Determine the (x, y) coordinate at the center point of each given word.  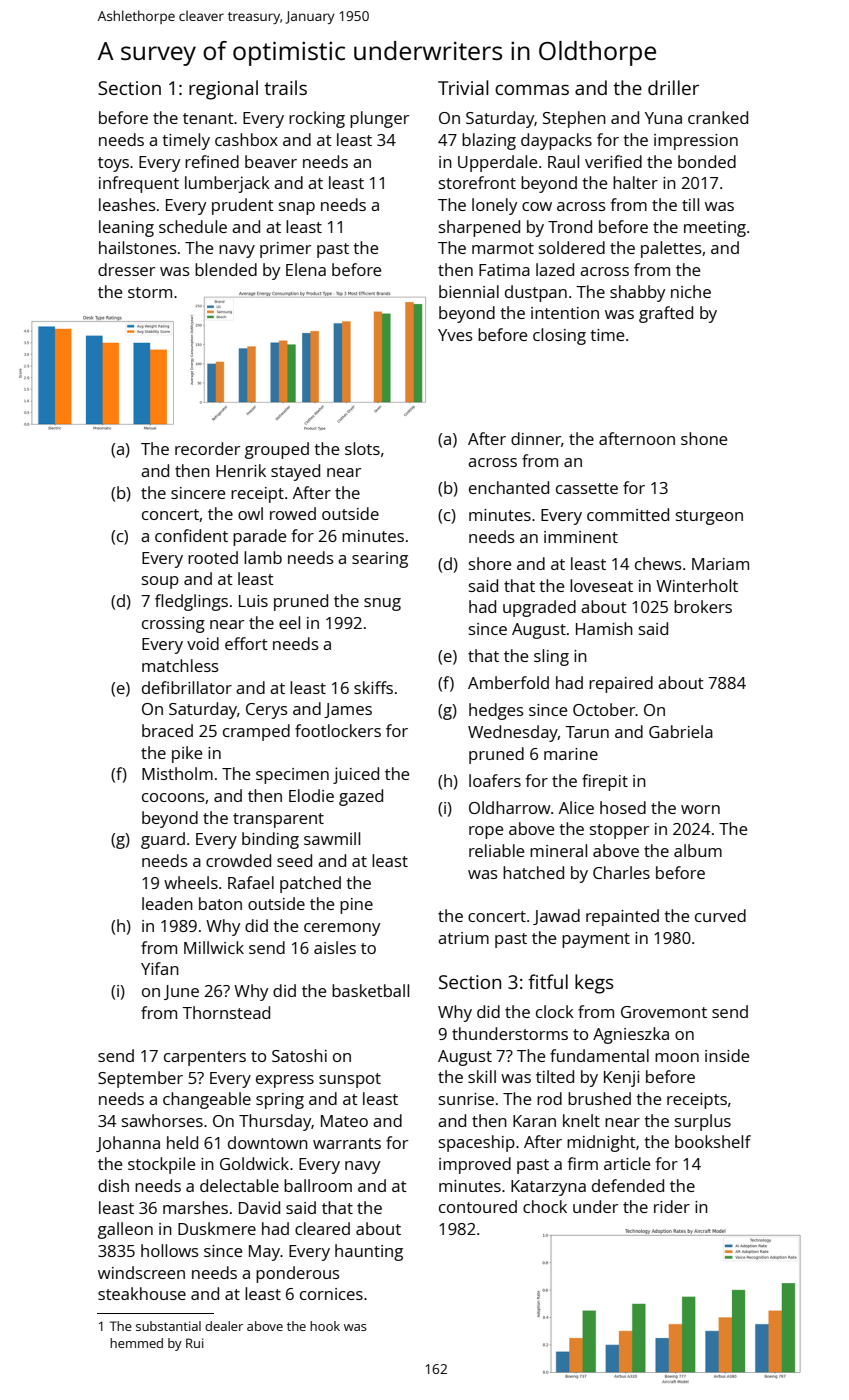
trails (285, 87)
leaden (167, 903)
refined (212, 161)
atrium (463, 938)
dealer (224, 1326)
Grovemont (664, 1012)
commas (532, 89)
